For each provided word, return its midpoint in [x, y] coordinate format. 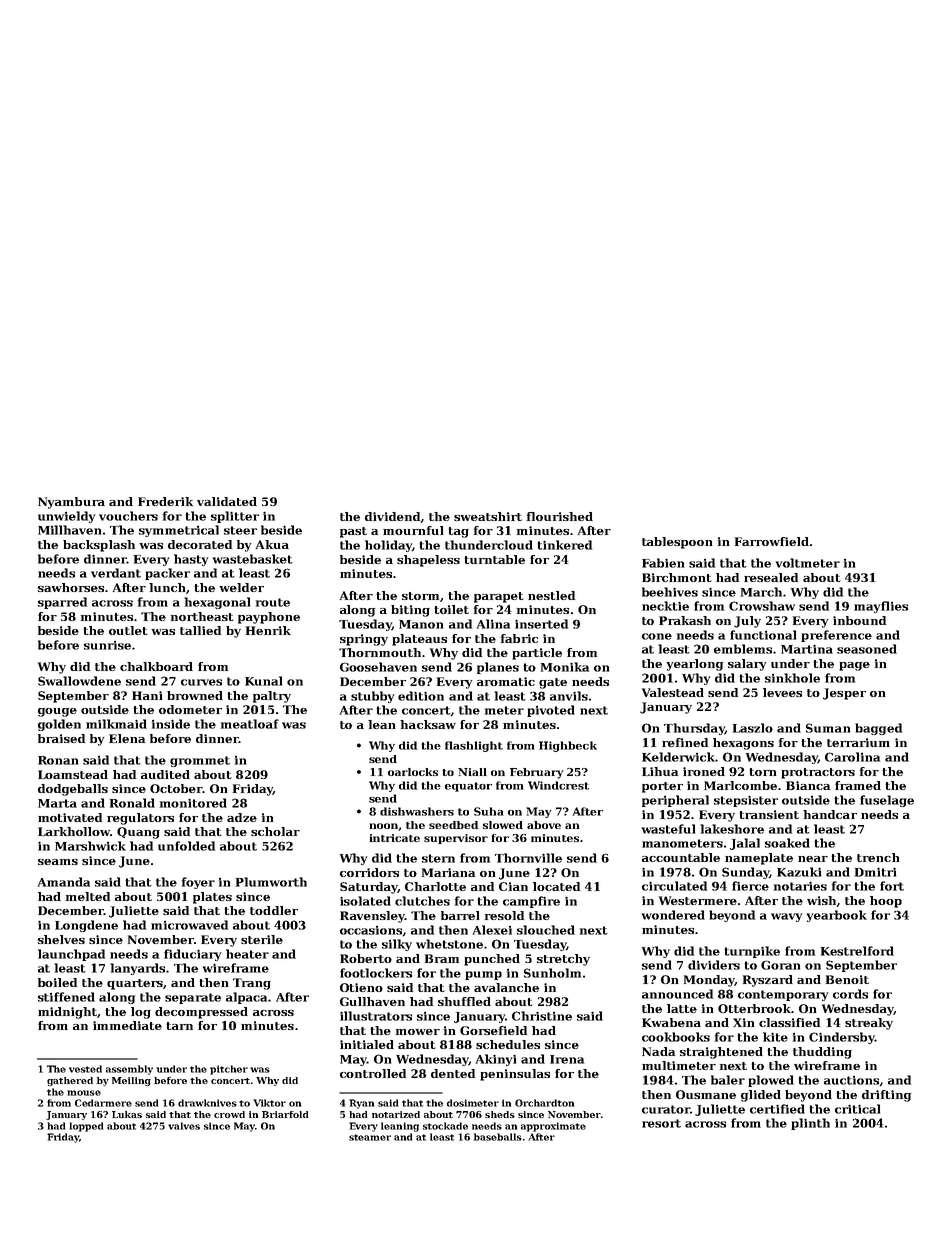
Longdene [86, 926]
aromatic [506, 681]
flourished [560, 516]
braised [61, 738]
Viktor [269, 1103]
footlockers [376, 973]
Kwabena [671, 1022]
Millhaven [69, 530]
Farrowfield [772, 541]
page [854, 666]
